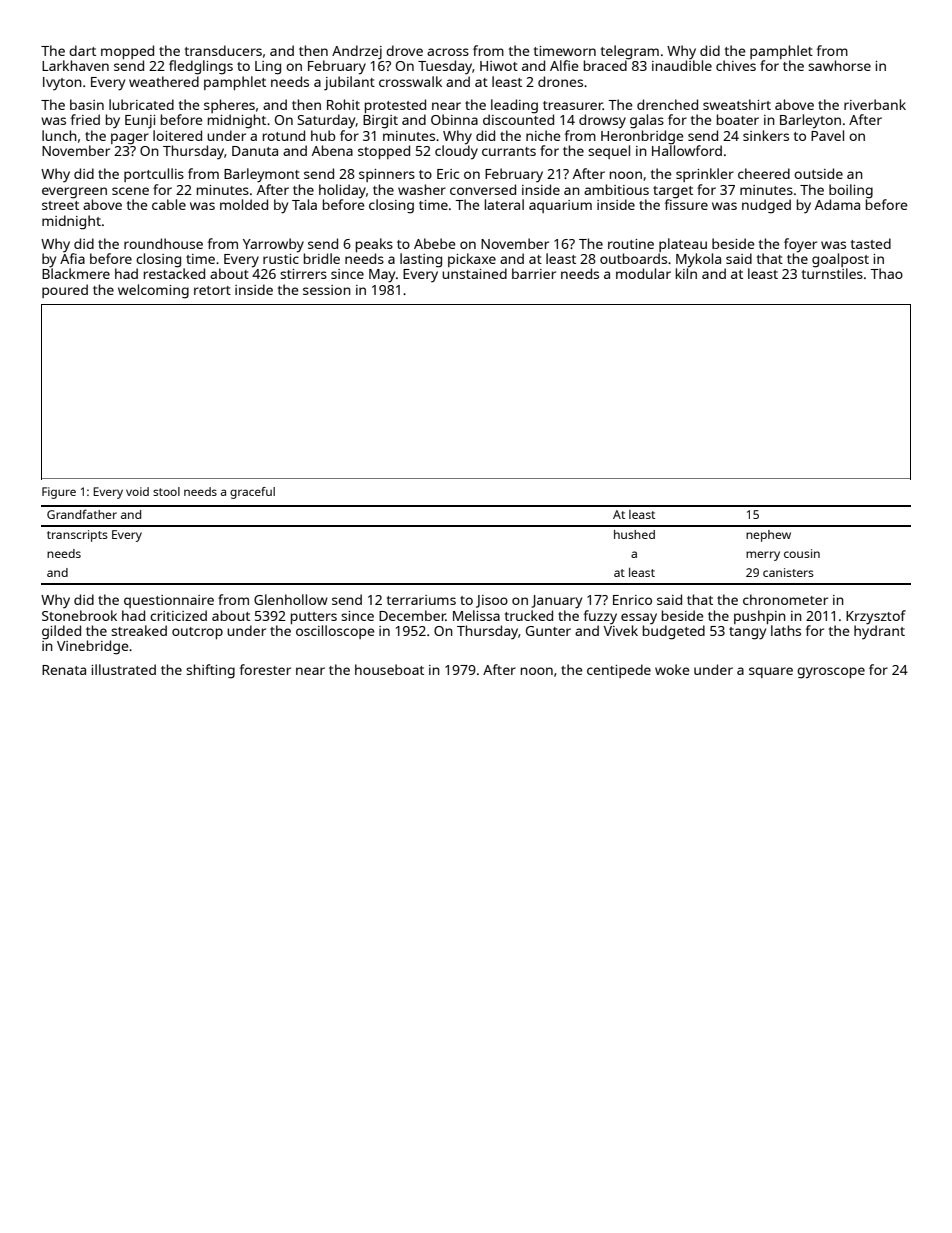 Image resolution: width=952 pixels, height=1233 pixels. I want to click on nephew, so click(768, 536).
